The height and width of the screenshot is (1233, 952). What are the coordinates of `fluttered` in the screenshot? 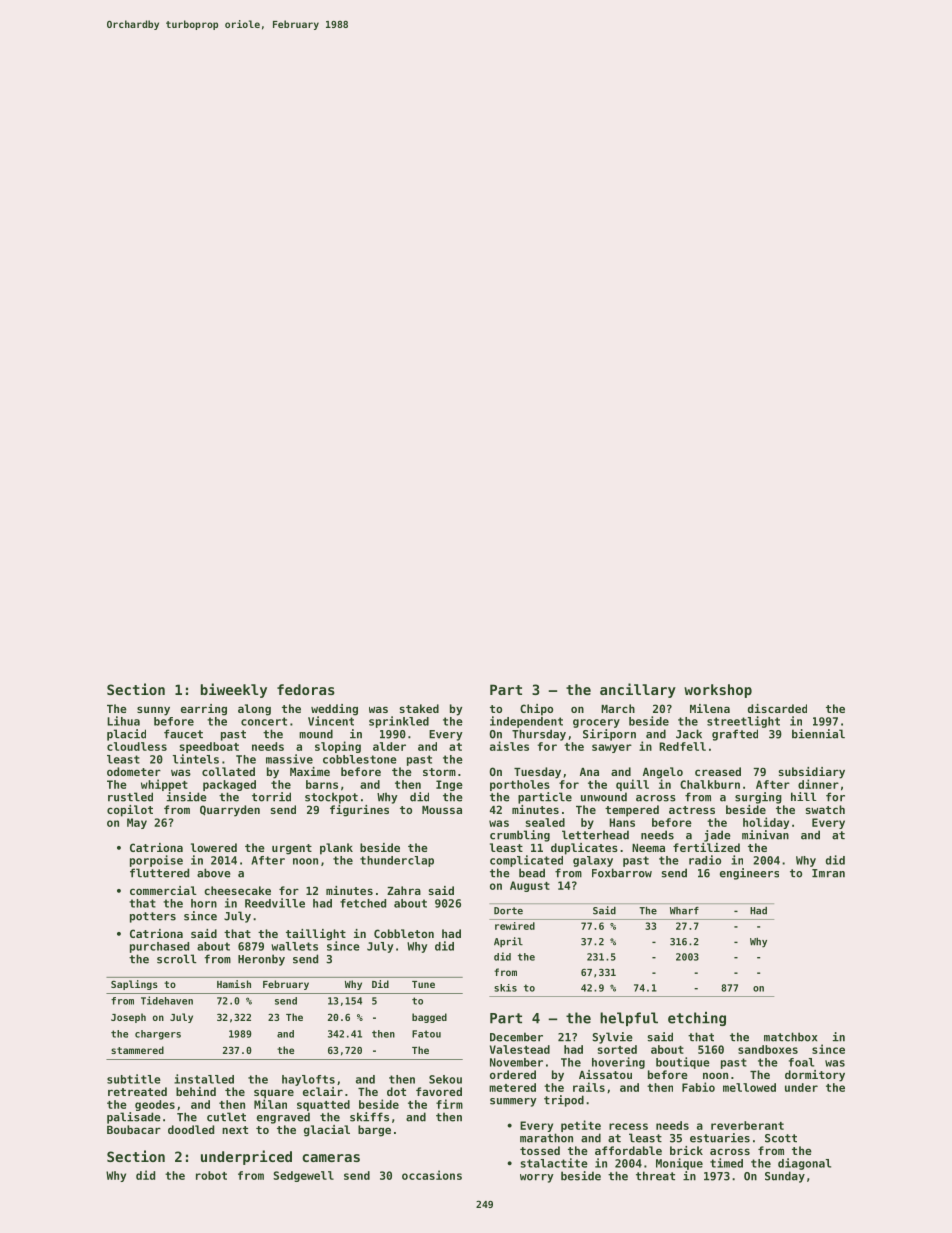 It's located at (159, 873).
